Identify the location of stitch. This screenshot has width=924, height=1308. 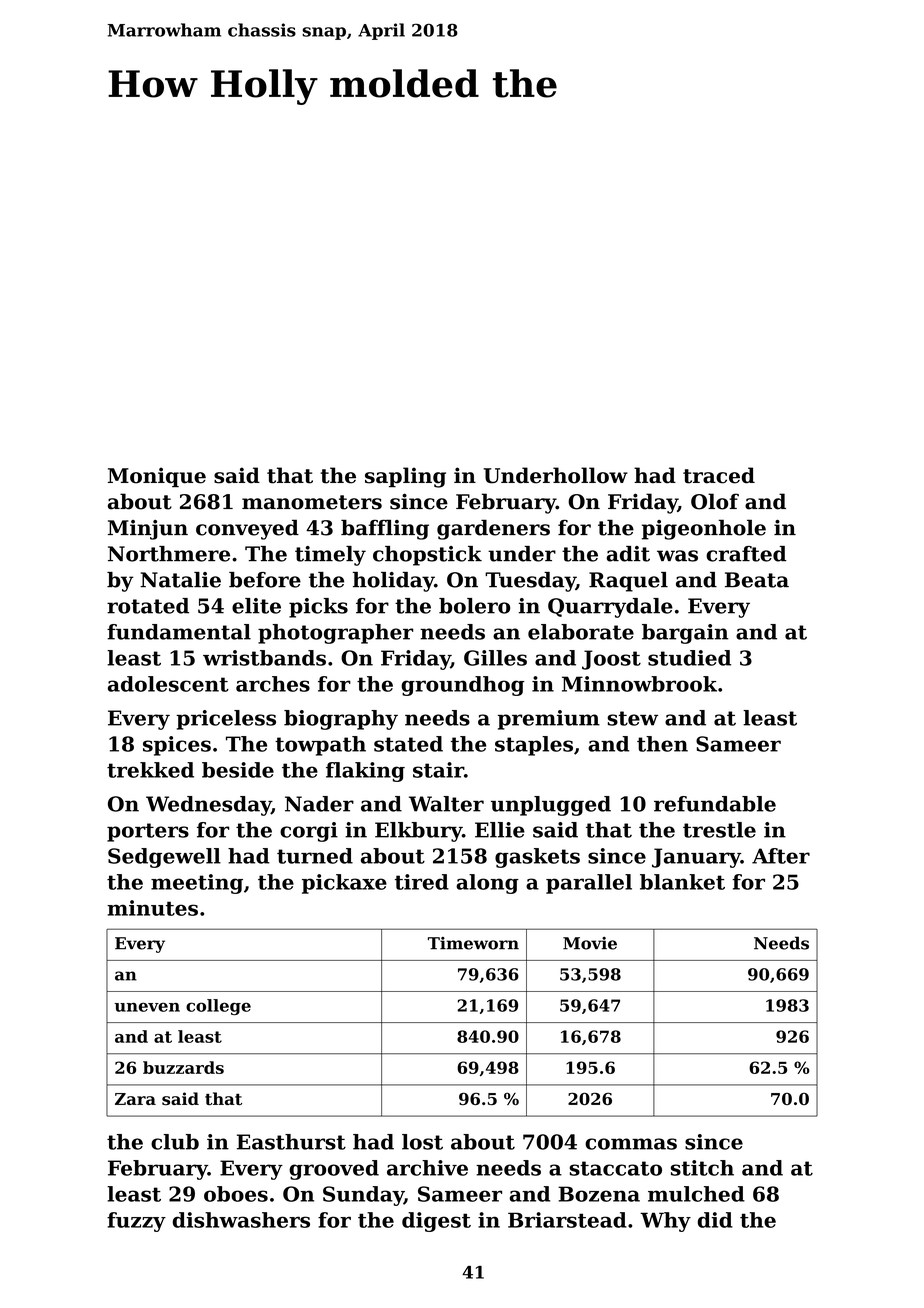
(702, 1168).
